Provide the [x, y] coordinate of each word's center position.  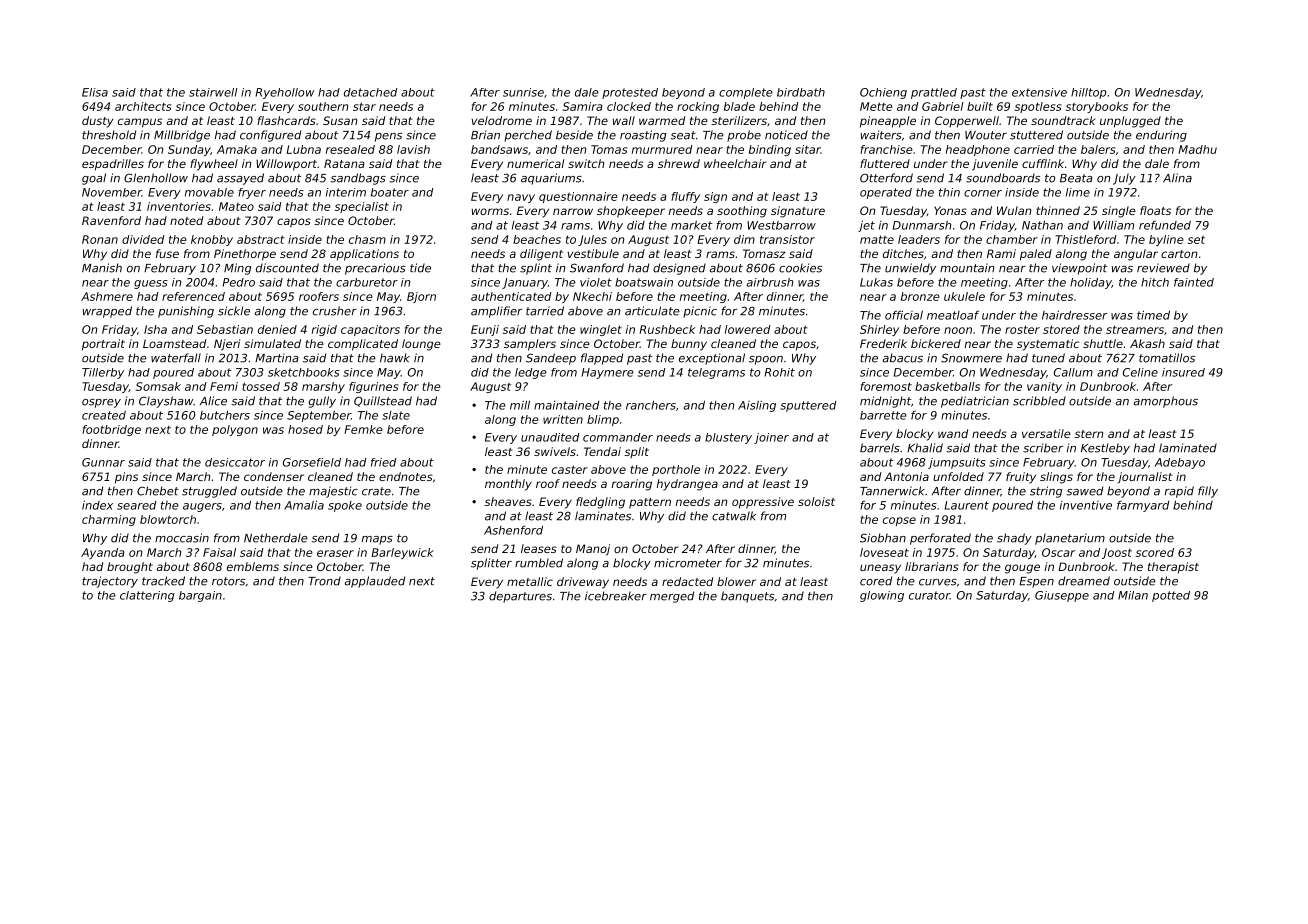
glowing [882, 596]
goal [94, 179]
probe [744, 136]
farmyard [1143, 506]
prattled [934, 93]
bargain [200, 596]
